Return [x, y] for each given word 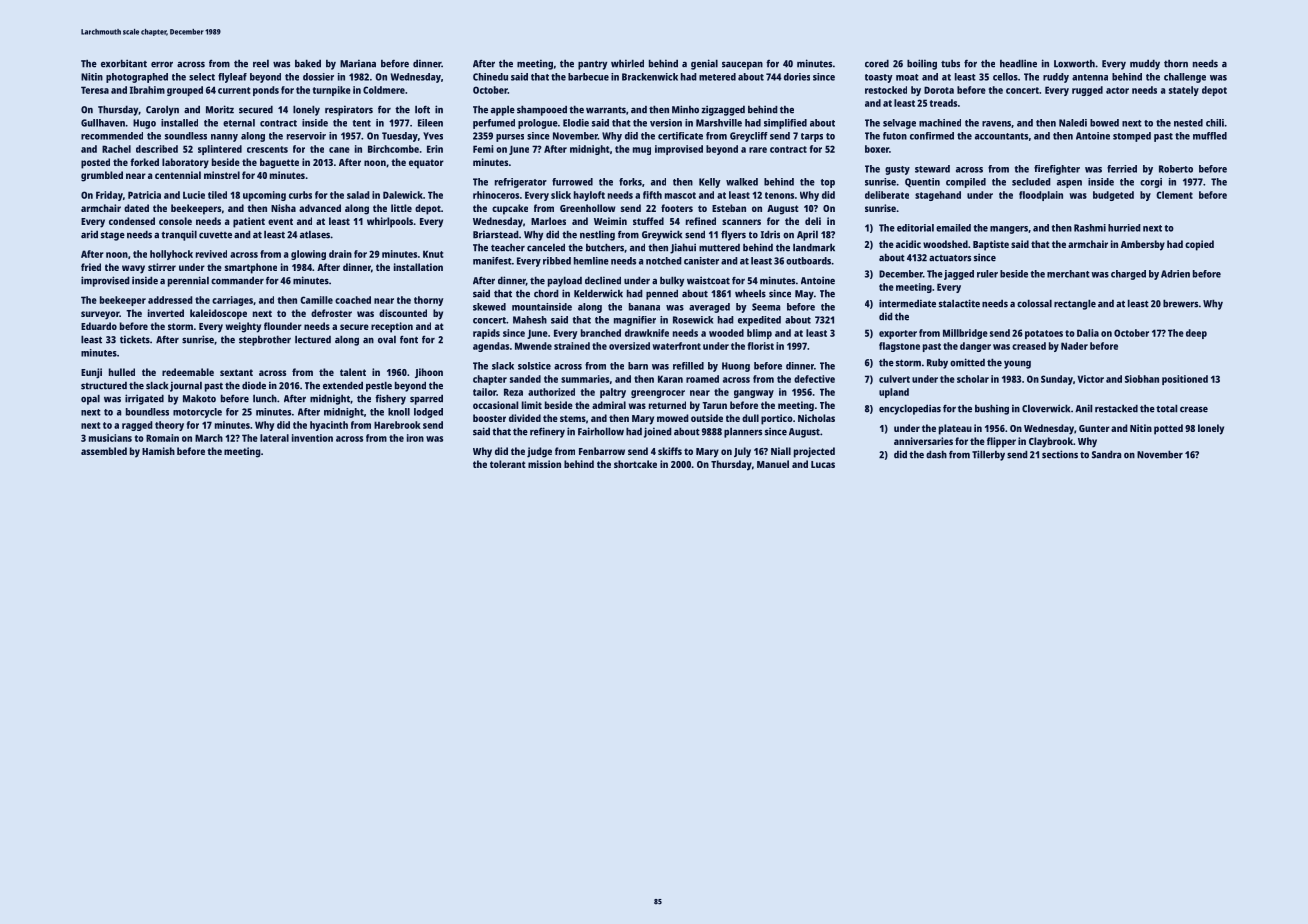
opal [90, 399]
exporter [898, 334]
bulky [672, 281]
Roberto [1176, 169]
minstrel [222, 175]
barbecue [588, 77]
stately [1184, 91]
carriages [232, 301]
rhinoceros [496, 195]
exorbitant [124, 63]
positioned [1185, 380]
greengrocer [658, 394]
